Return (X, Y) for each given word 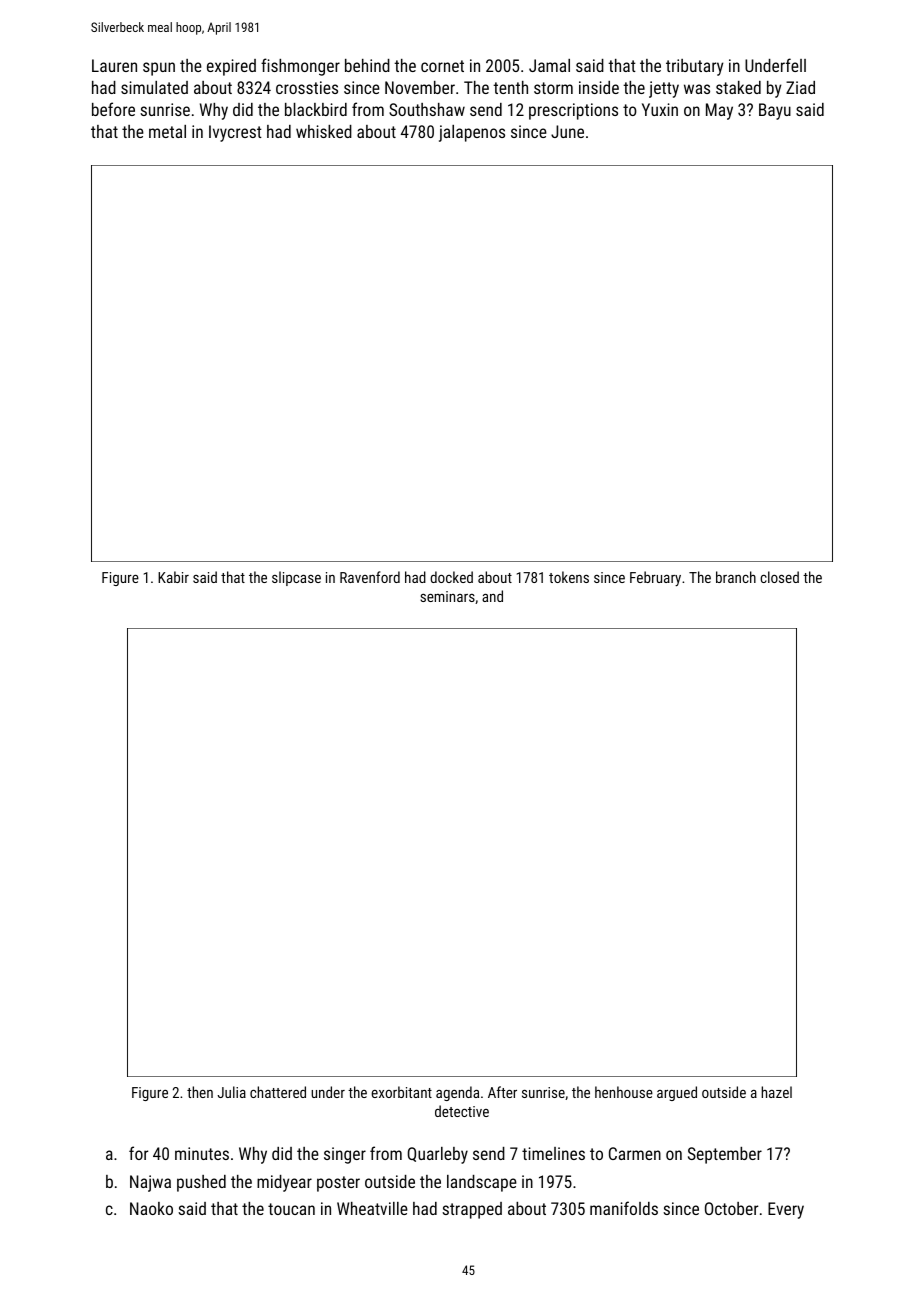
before (113, 109)
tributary (695, 67)
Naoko (151, 1208)
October (731, 1208)
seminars (447, 596)
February (655, 578)
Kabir (173, 577)
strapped (472, 1210)
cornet (442, 66)
